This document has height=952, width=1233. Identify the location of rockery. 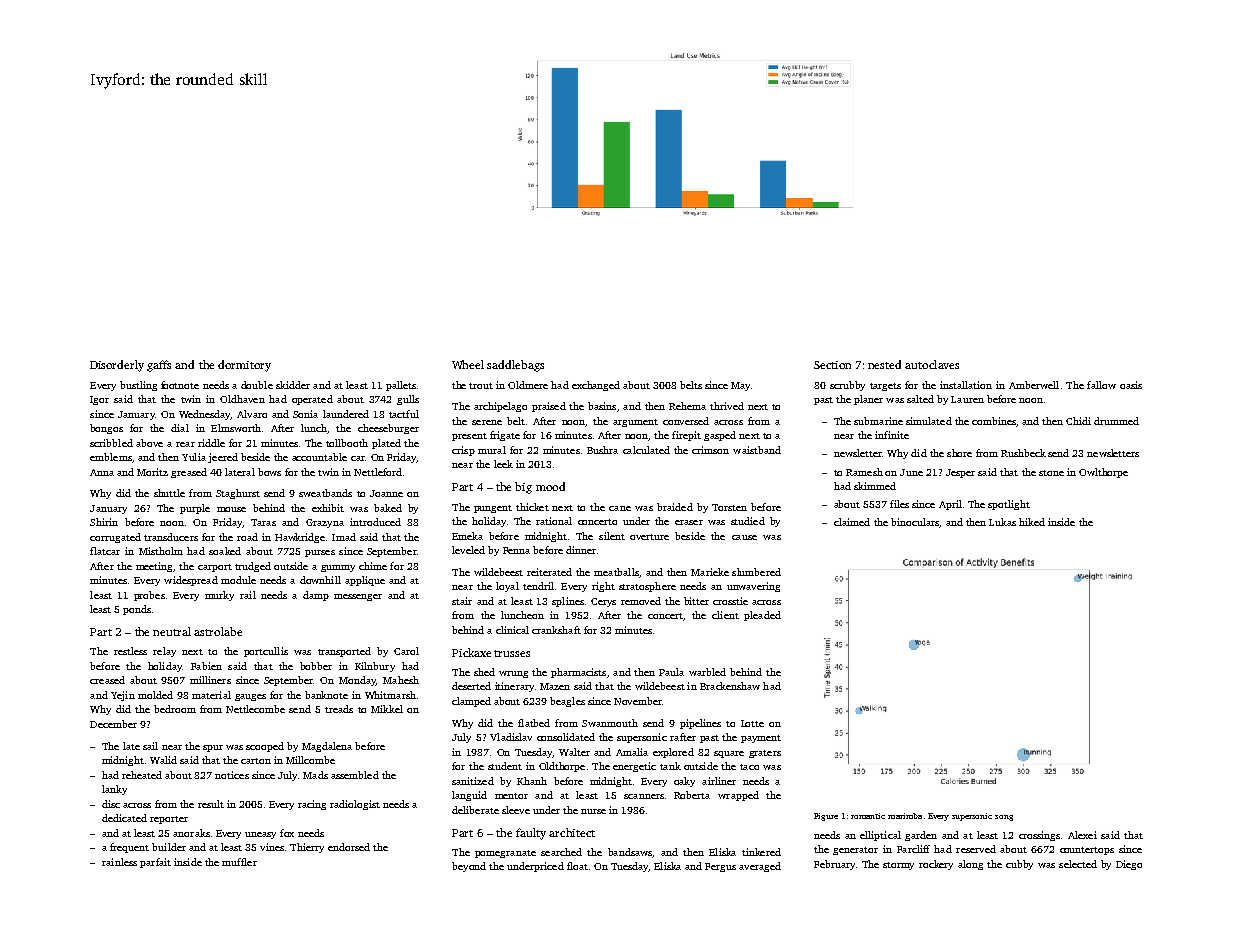
(936, 865).
